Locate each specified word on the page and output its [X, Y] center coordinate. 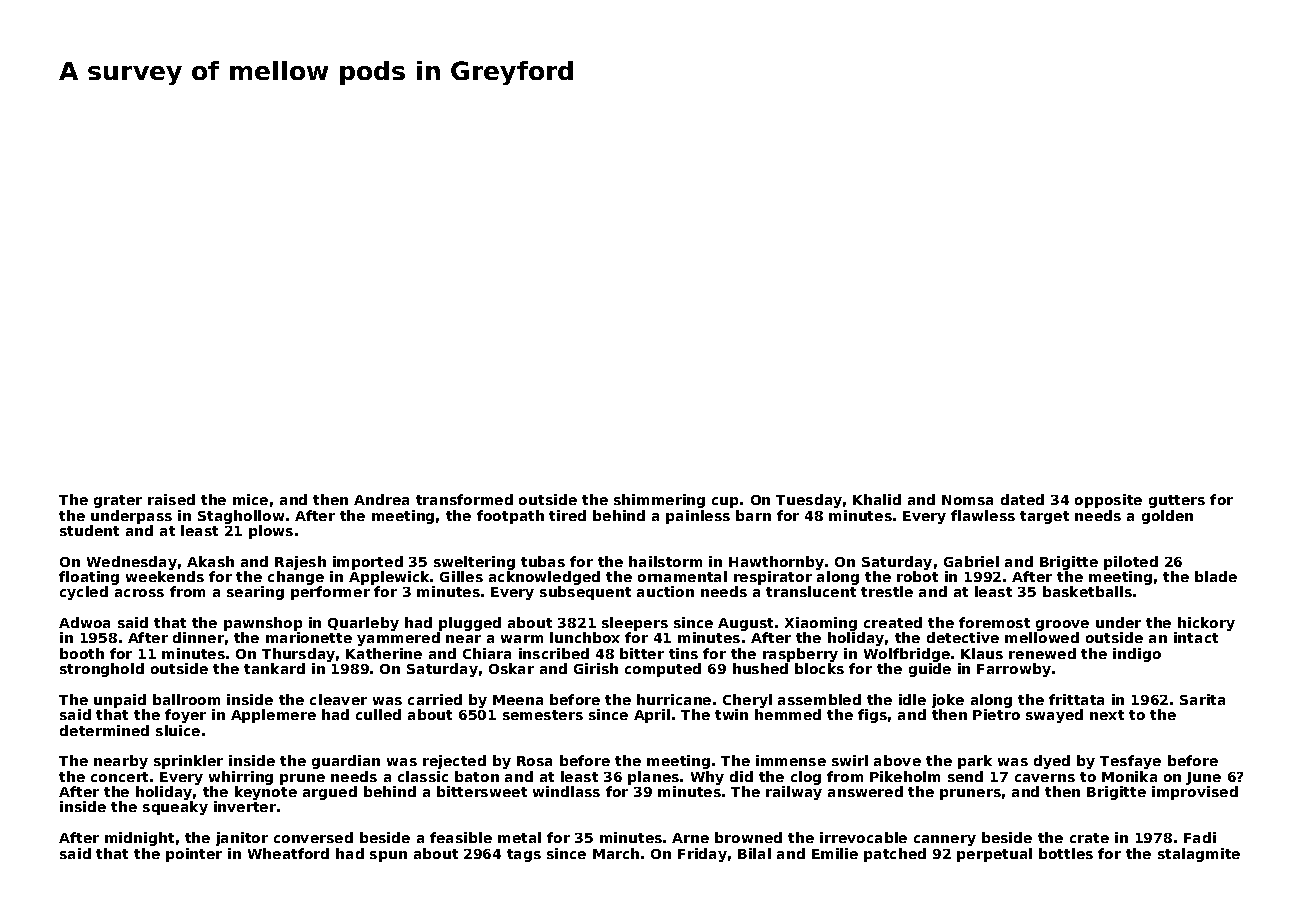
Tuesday [809, 501]
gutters [1177, 501]
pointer [194, 855]
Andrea [381, 499]
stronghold [102, 670]
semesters [543, 715]
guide [930, 670]
